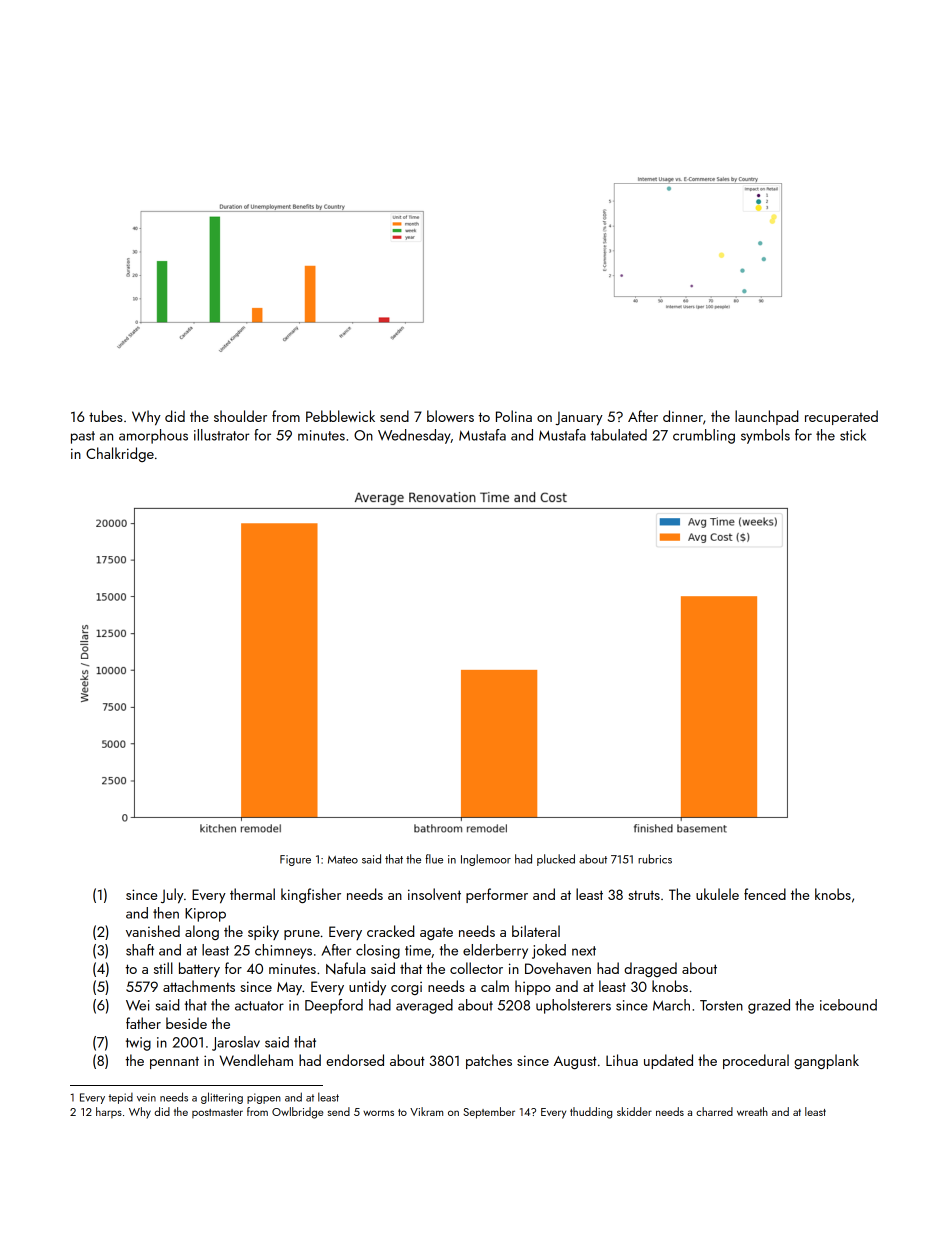 This screenshot has height=1233, width=952. What do you see at coordinates (655, 859) in the screenshot?
I see `rubrics` at bounding box center [655, 859].
